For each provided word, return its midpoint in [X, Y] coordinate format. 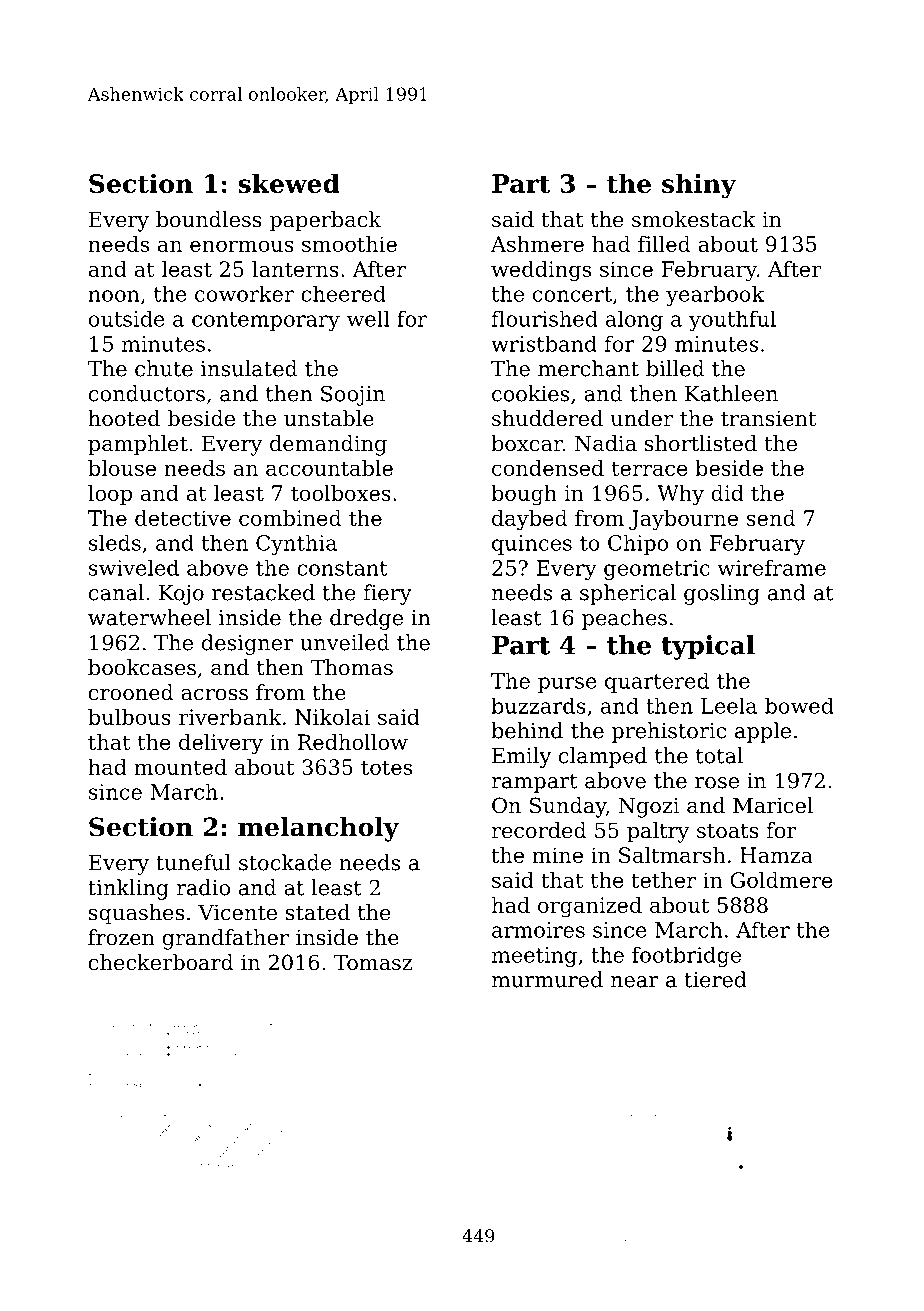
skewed [289, 183]
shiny [699, 186]
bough [524, 495]
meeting [534, 957]
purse [567, 685]
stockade [285, 862]
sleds [115, 543]
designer [248, 644]
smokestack [694, 219]
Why [680, 495]
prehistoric [669, 732]
